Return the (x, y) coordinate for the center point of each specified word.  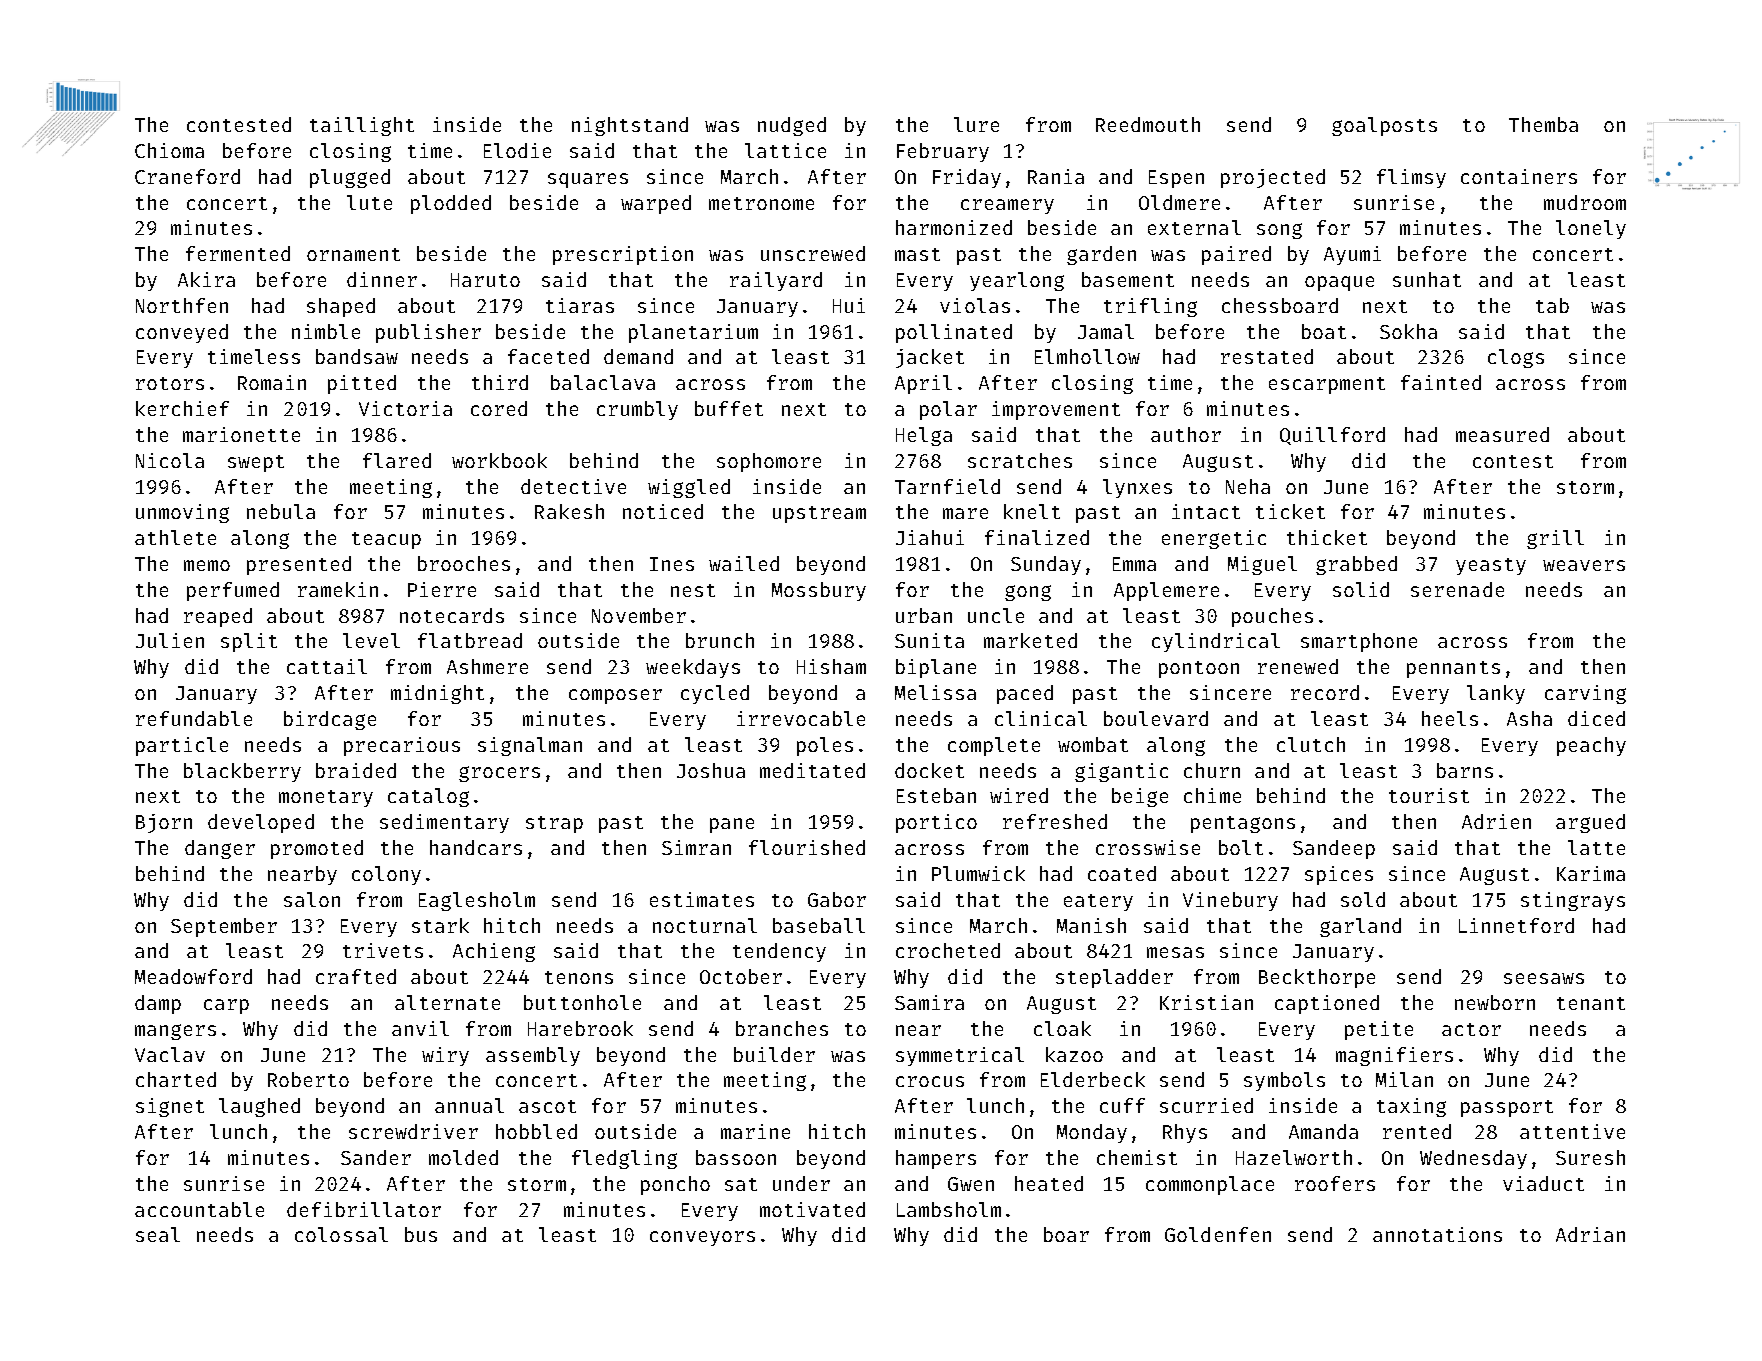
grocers (499, 774)
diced (1596, 718)
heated (1049, 1183)
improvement (1056, 410)
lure (976, 124)
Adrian (1590, 1234)
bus (421, 1234)
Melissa (935, 692)
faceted (548, 356)
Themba (1543, 124)
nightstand (630, 126)
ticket (1290, 511)
